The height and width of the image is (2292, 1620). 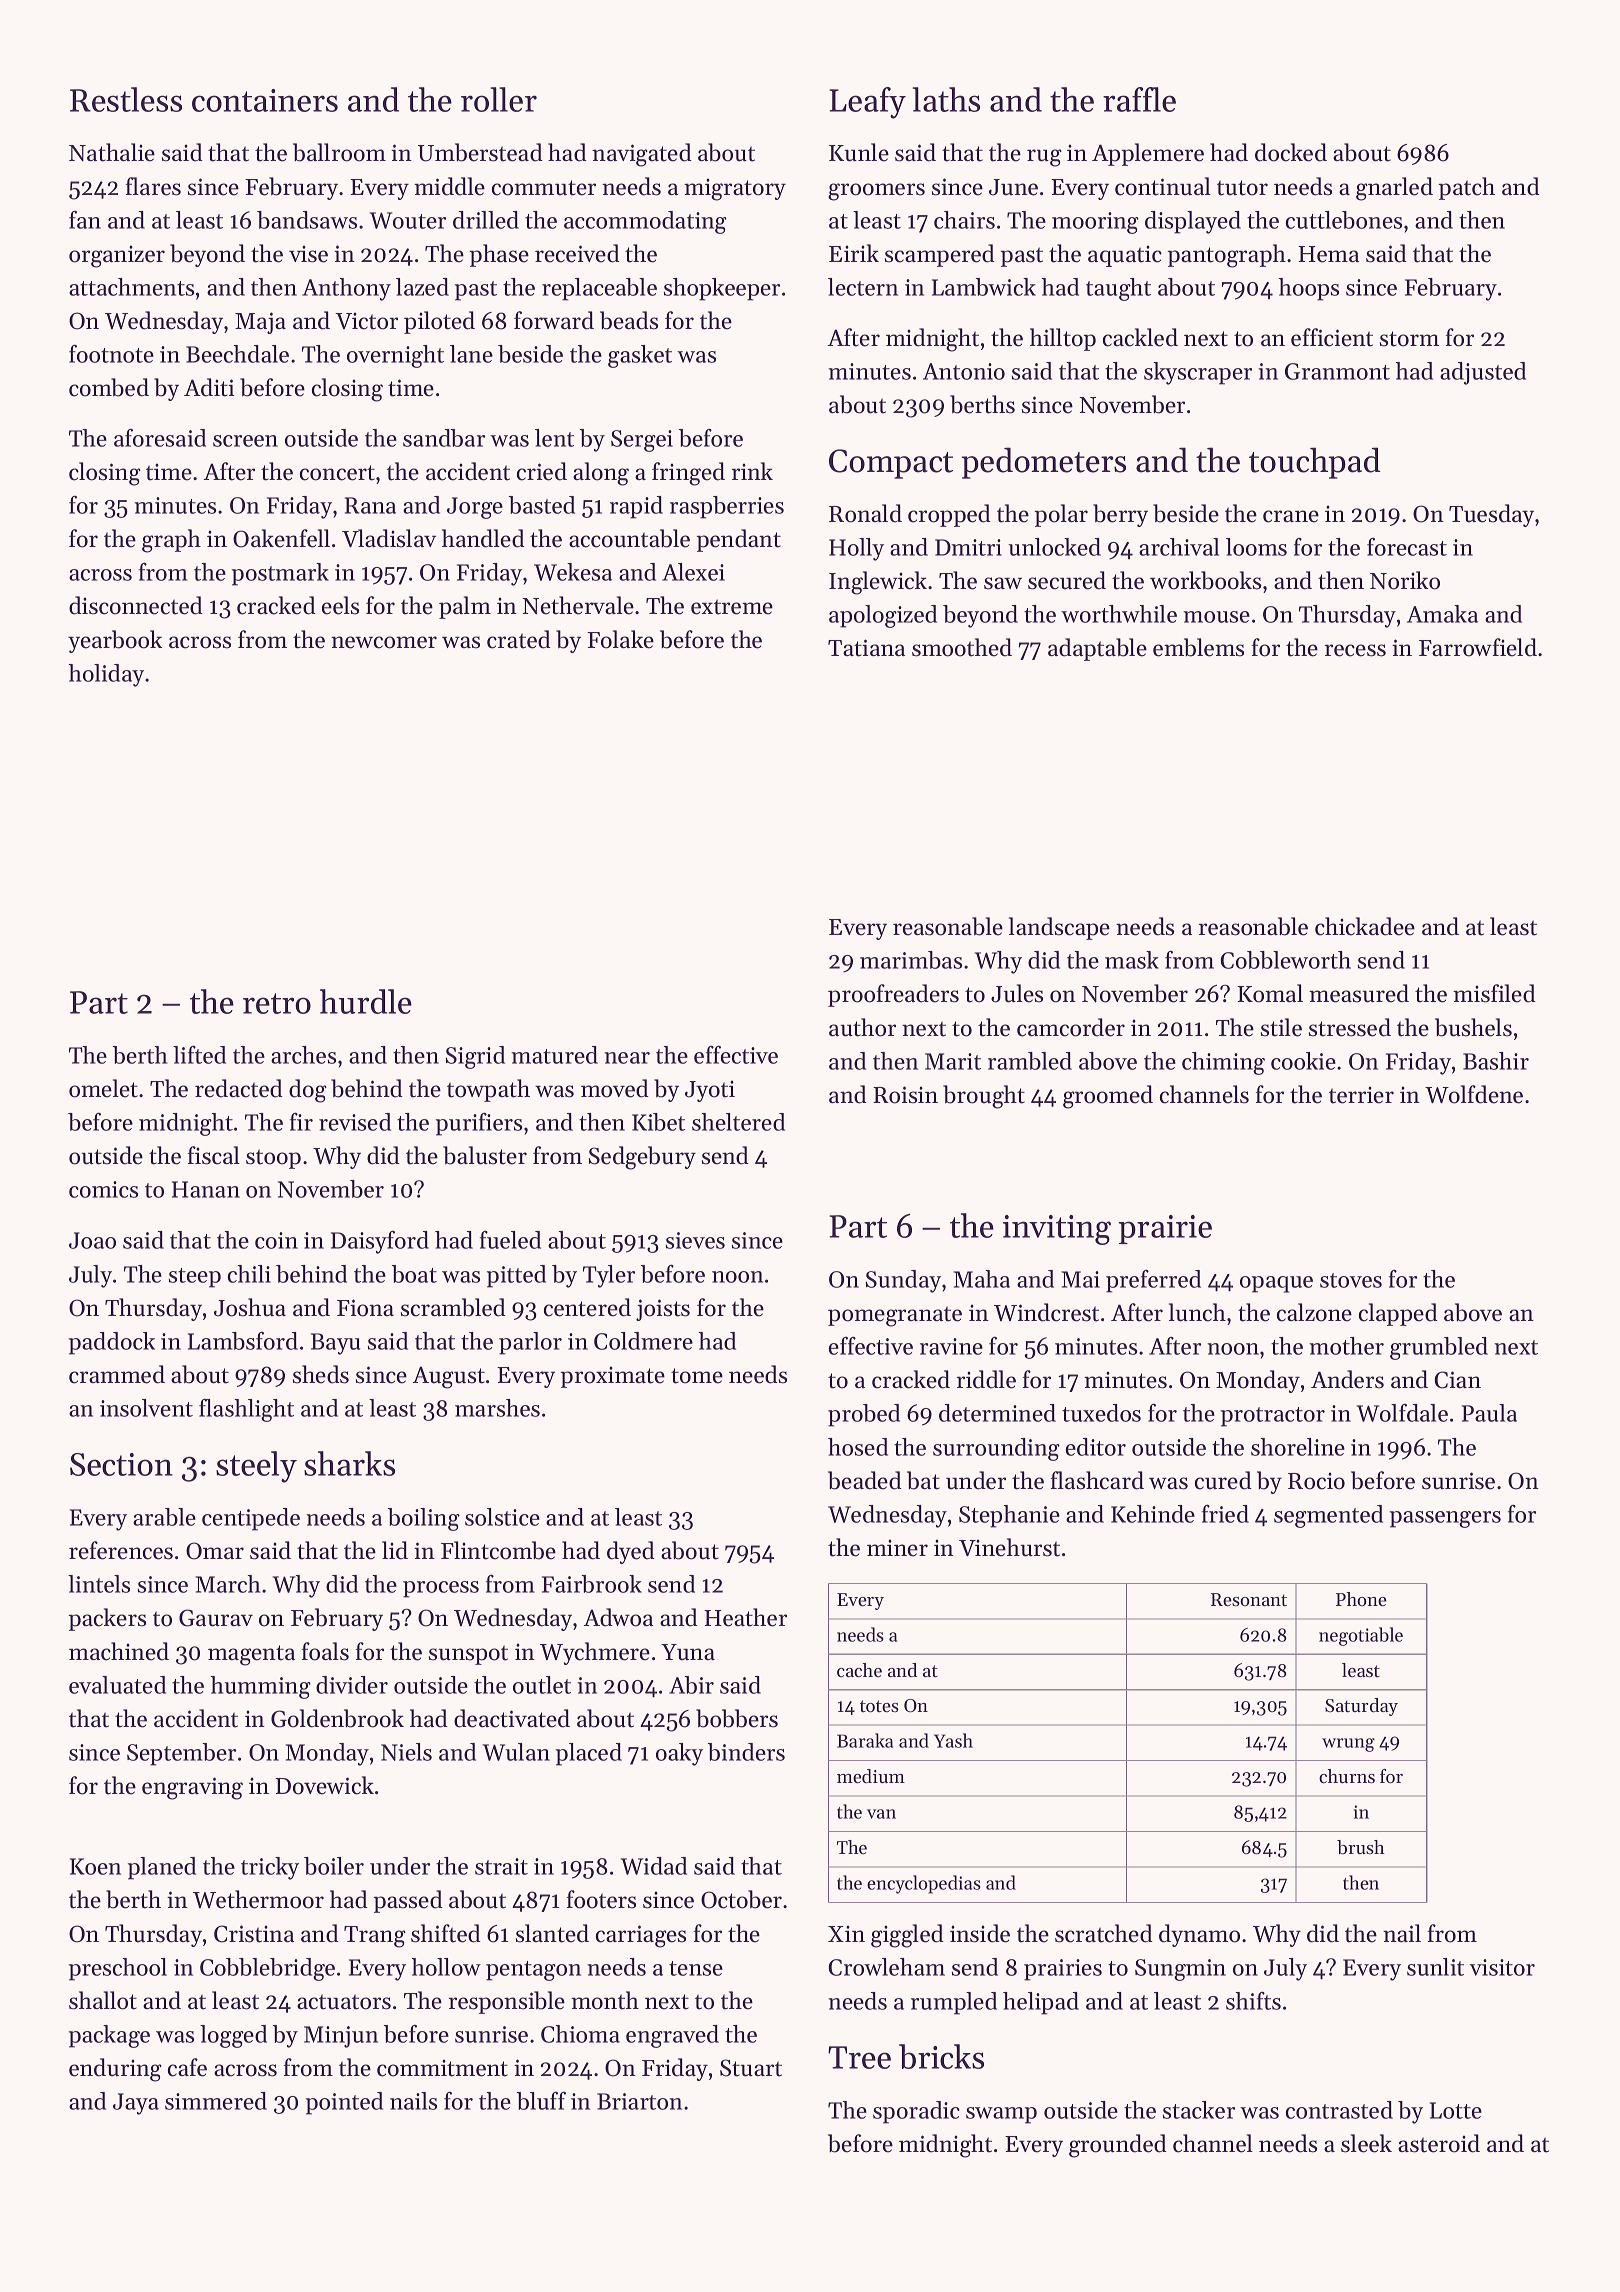 I want to click on stoves, so click(x=1351, y=1280).
